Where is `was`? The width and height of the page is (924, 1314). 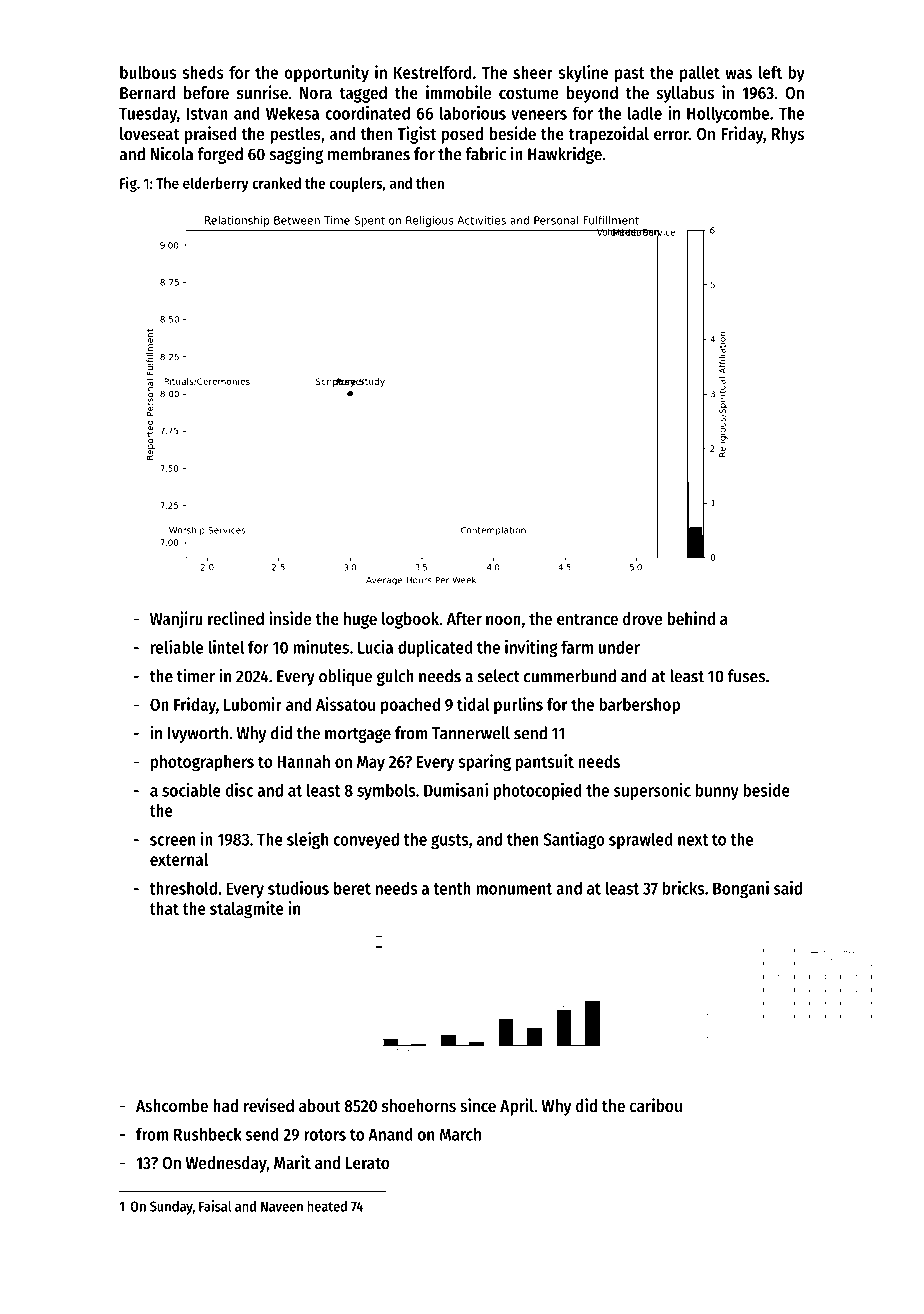 was is located at coordinates (738, 74).
